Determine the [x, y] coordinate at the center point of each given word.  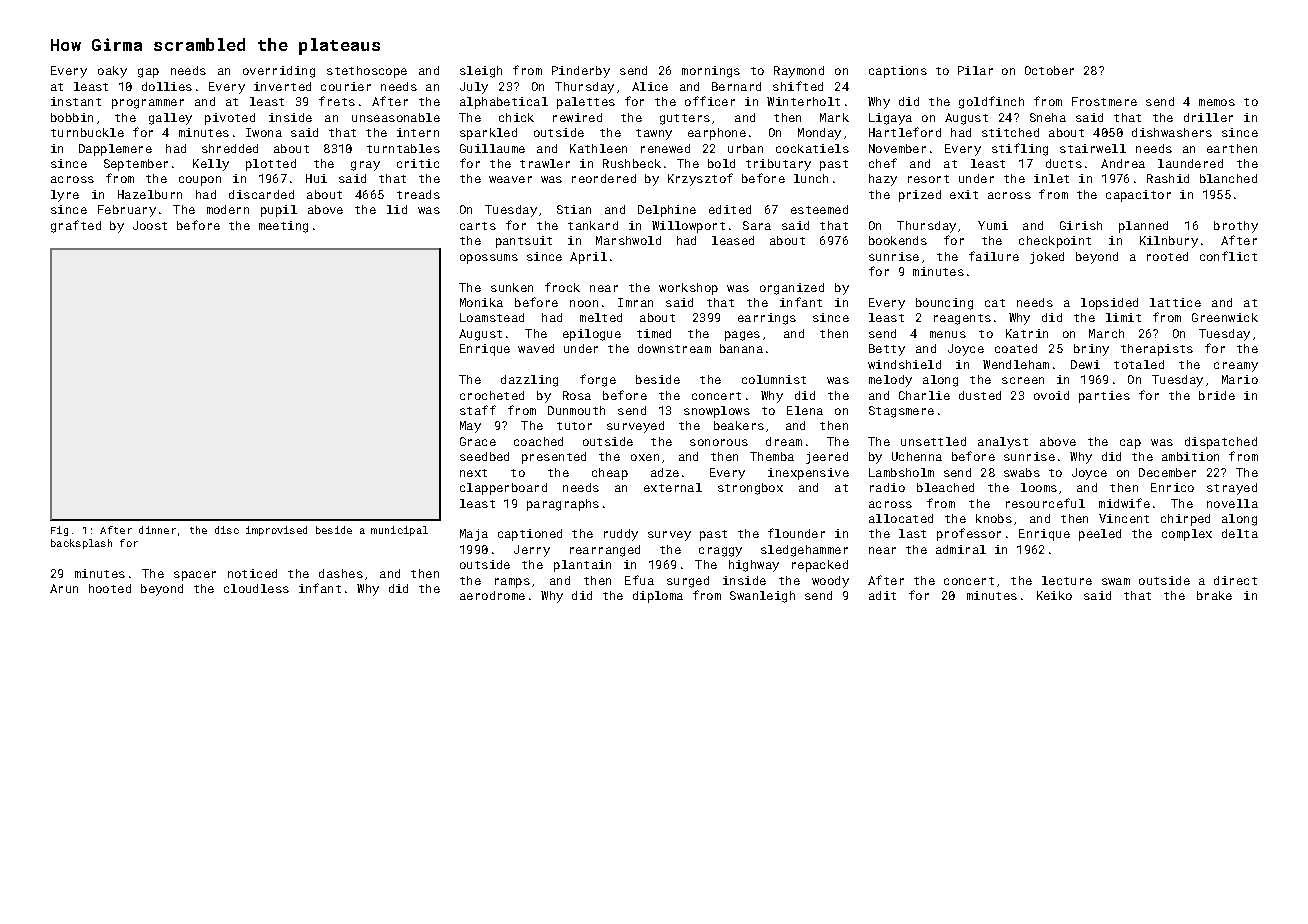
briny [1091, 350]
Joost [150, 225]
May [470, 427]
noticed [252, 573]
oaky [112, 72]
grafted [76, 226]
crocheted [492, 395]
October [1049, 70]
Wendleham [1016, 364]
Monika [481, 302]
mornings [711, 72]
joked [1047, 258]
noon [584, 303]
